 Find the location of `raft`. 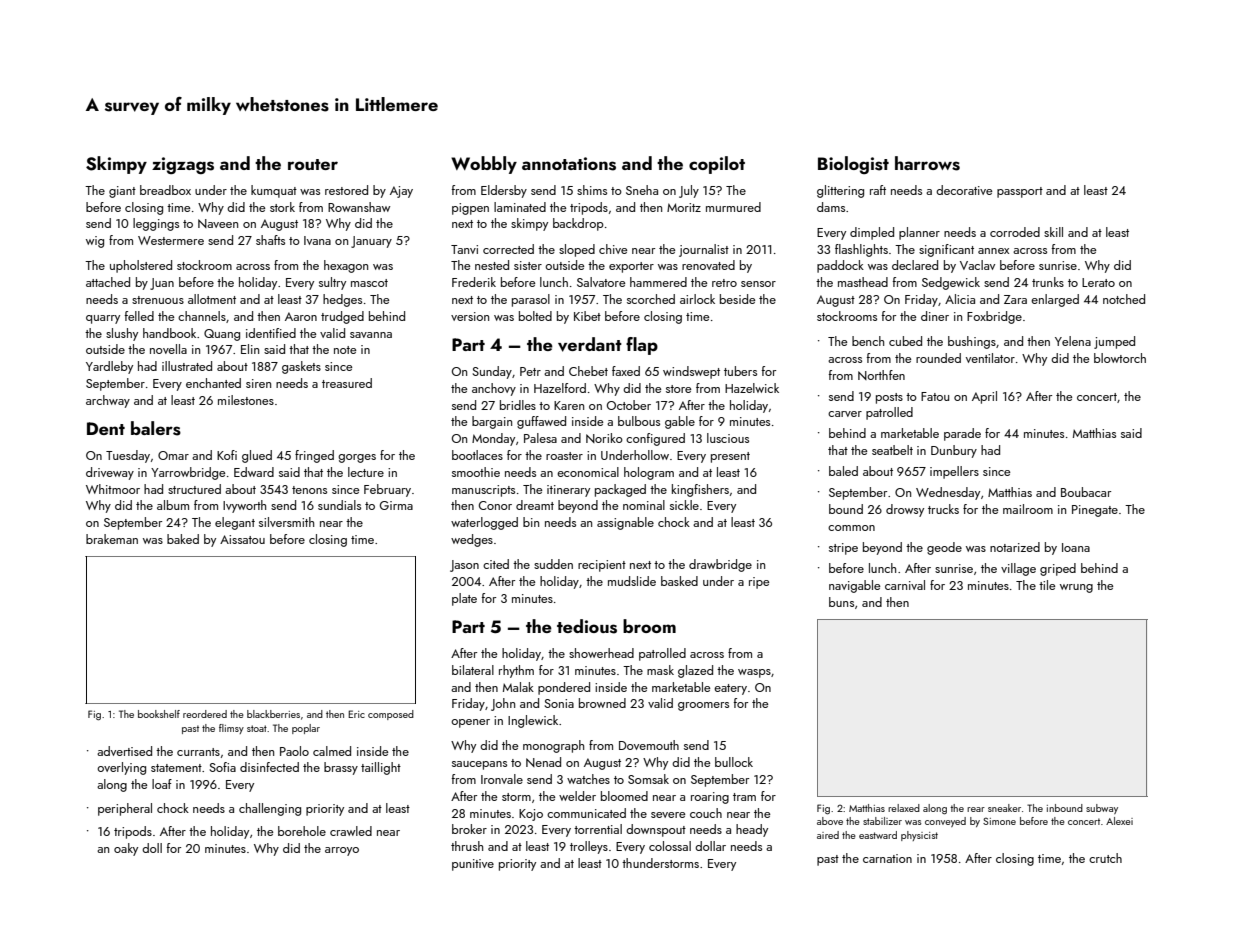

raft is located at coordinates (878, 190).
